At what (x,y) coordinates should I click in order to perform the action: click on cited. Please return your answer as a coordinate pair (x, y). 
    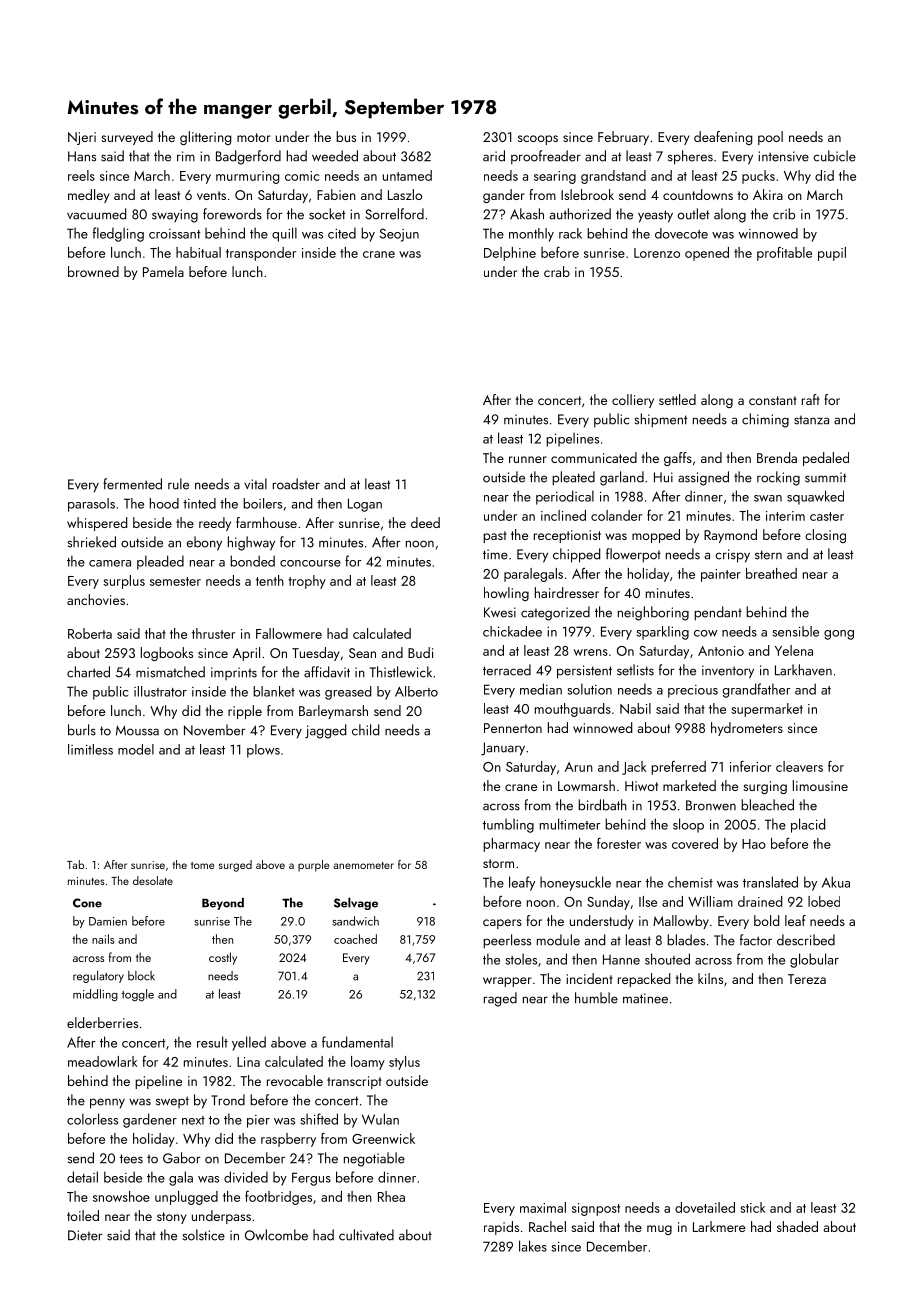
    Looking at the image, I should click on (342, 233).
